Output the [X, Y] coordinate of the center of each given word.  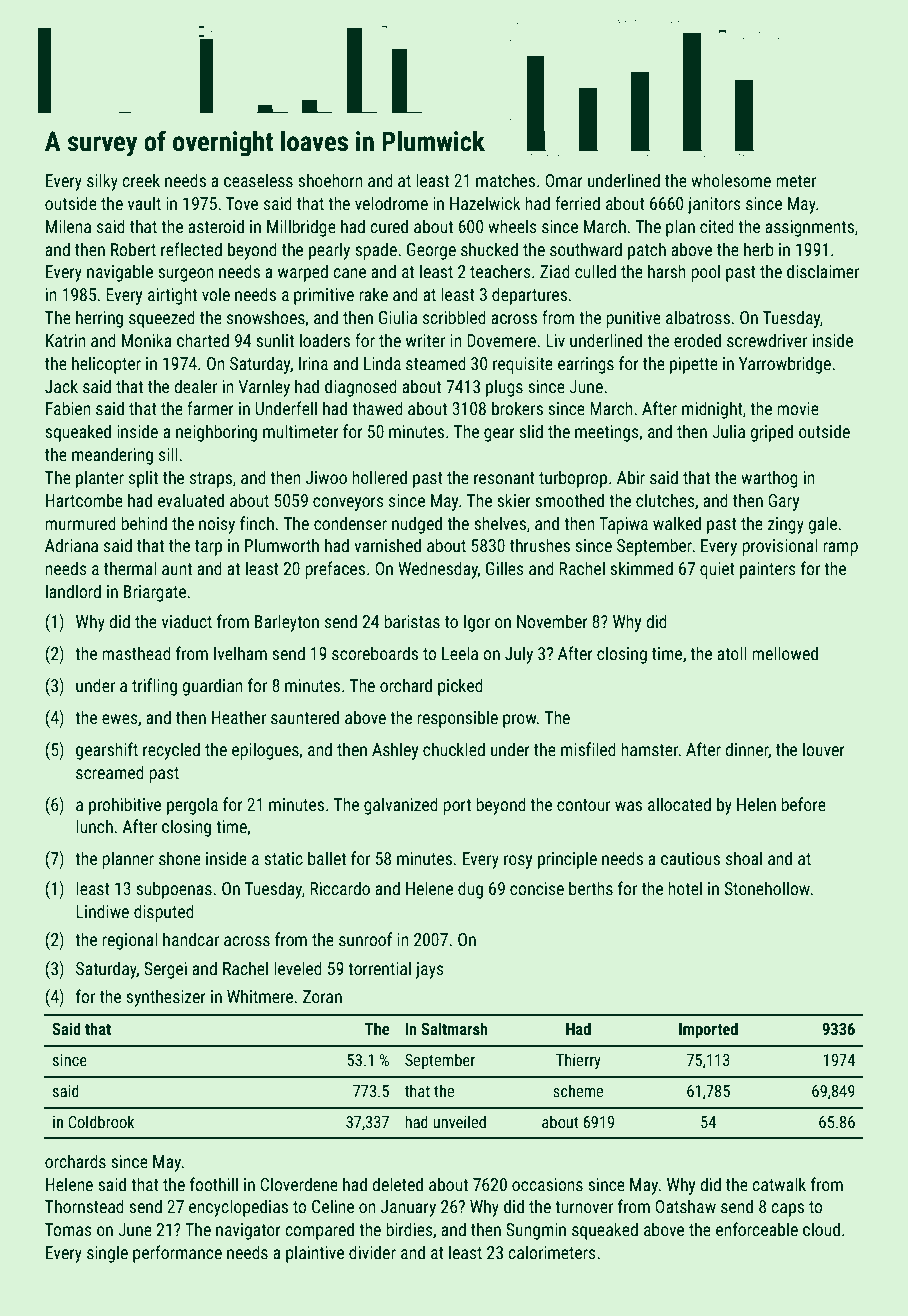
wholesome [731, 180]
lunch [94, 826]
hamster [650, 749]
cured [389, 226]
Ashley [395, 751]
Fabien [68, 408]
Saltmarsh [454, 1028]
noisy [217, 525]
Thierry [578, 1061]
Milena [68, 226]
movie [798, 408]
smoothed [569, 500]
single [107, 1254]
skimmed [641, 568]
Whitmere [260, 996]
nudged [417, 525]
